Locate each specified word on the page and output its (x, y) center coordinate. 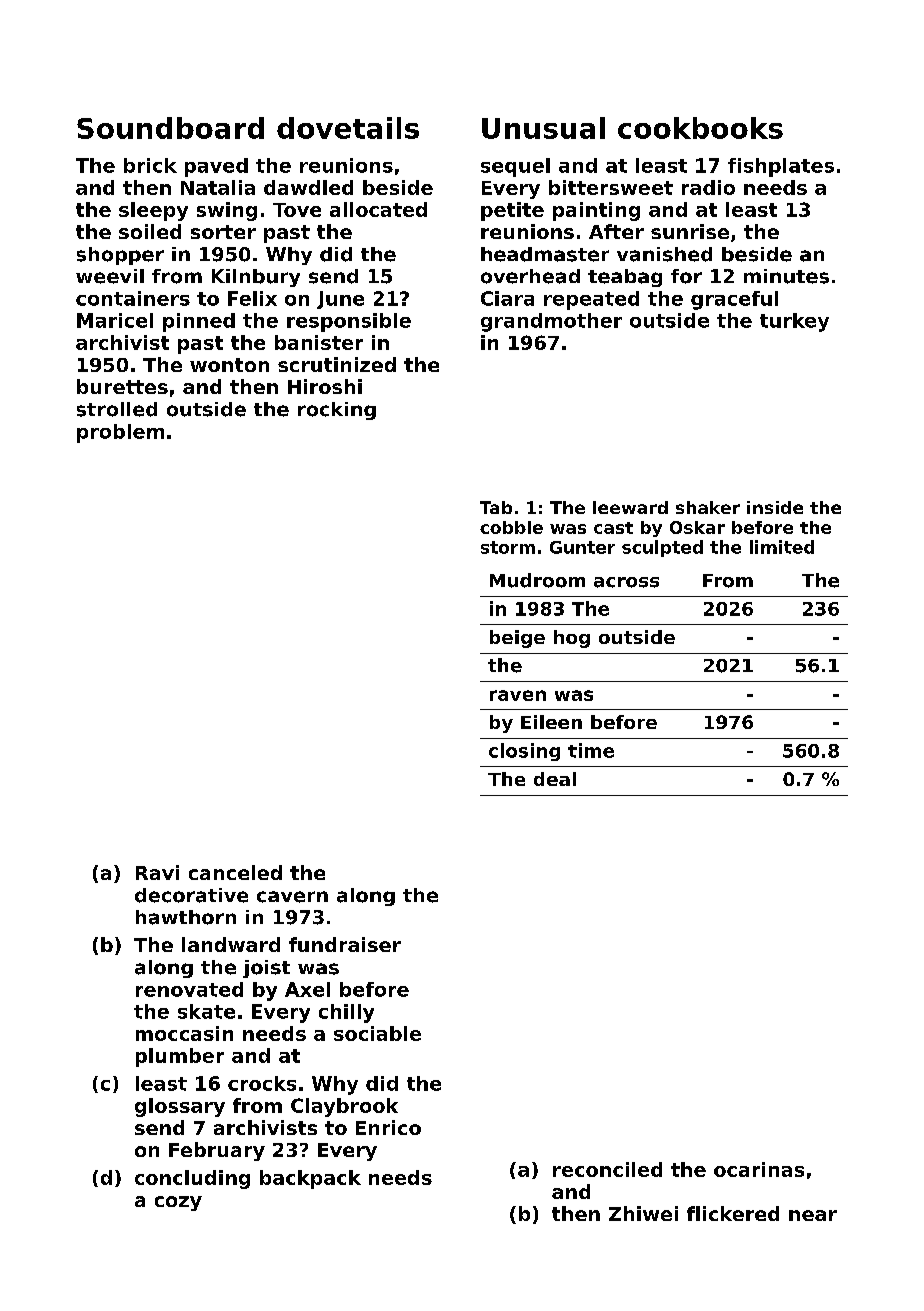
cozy (178, 1203)
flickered (733, 1213)
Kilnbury (256, 278)
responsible (349, 322)
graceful (734, 300)
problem (120, 433)
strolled (117, 409)
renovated (189, 989)
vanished (664, 254)
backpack (310, 1179)
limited (782, 547)
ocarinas (759, 1169)
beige (517, 639)
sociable (377, 1033)
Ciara (507, 298)
